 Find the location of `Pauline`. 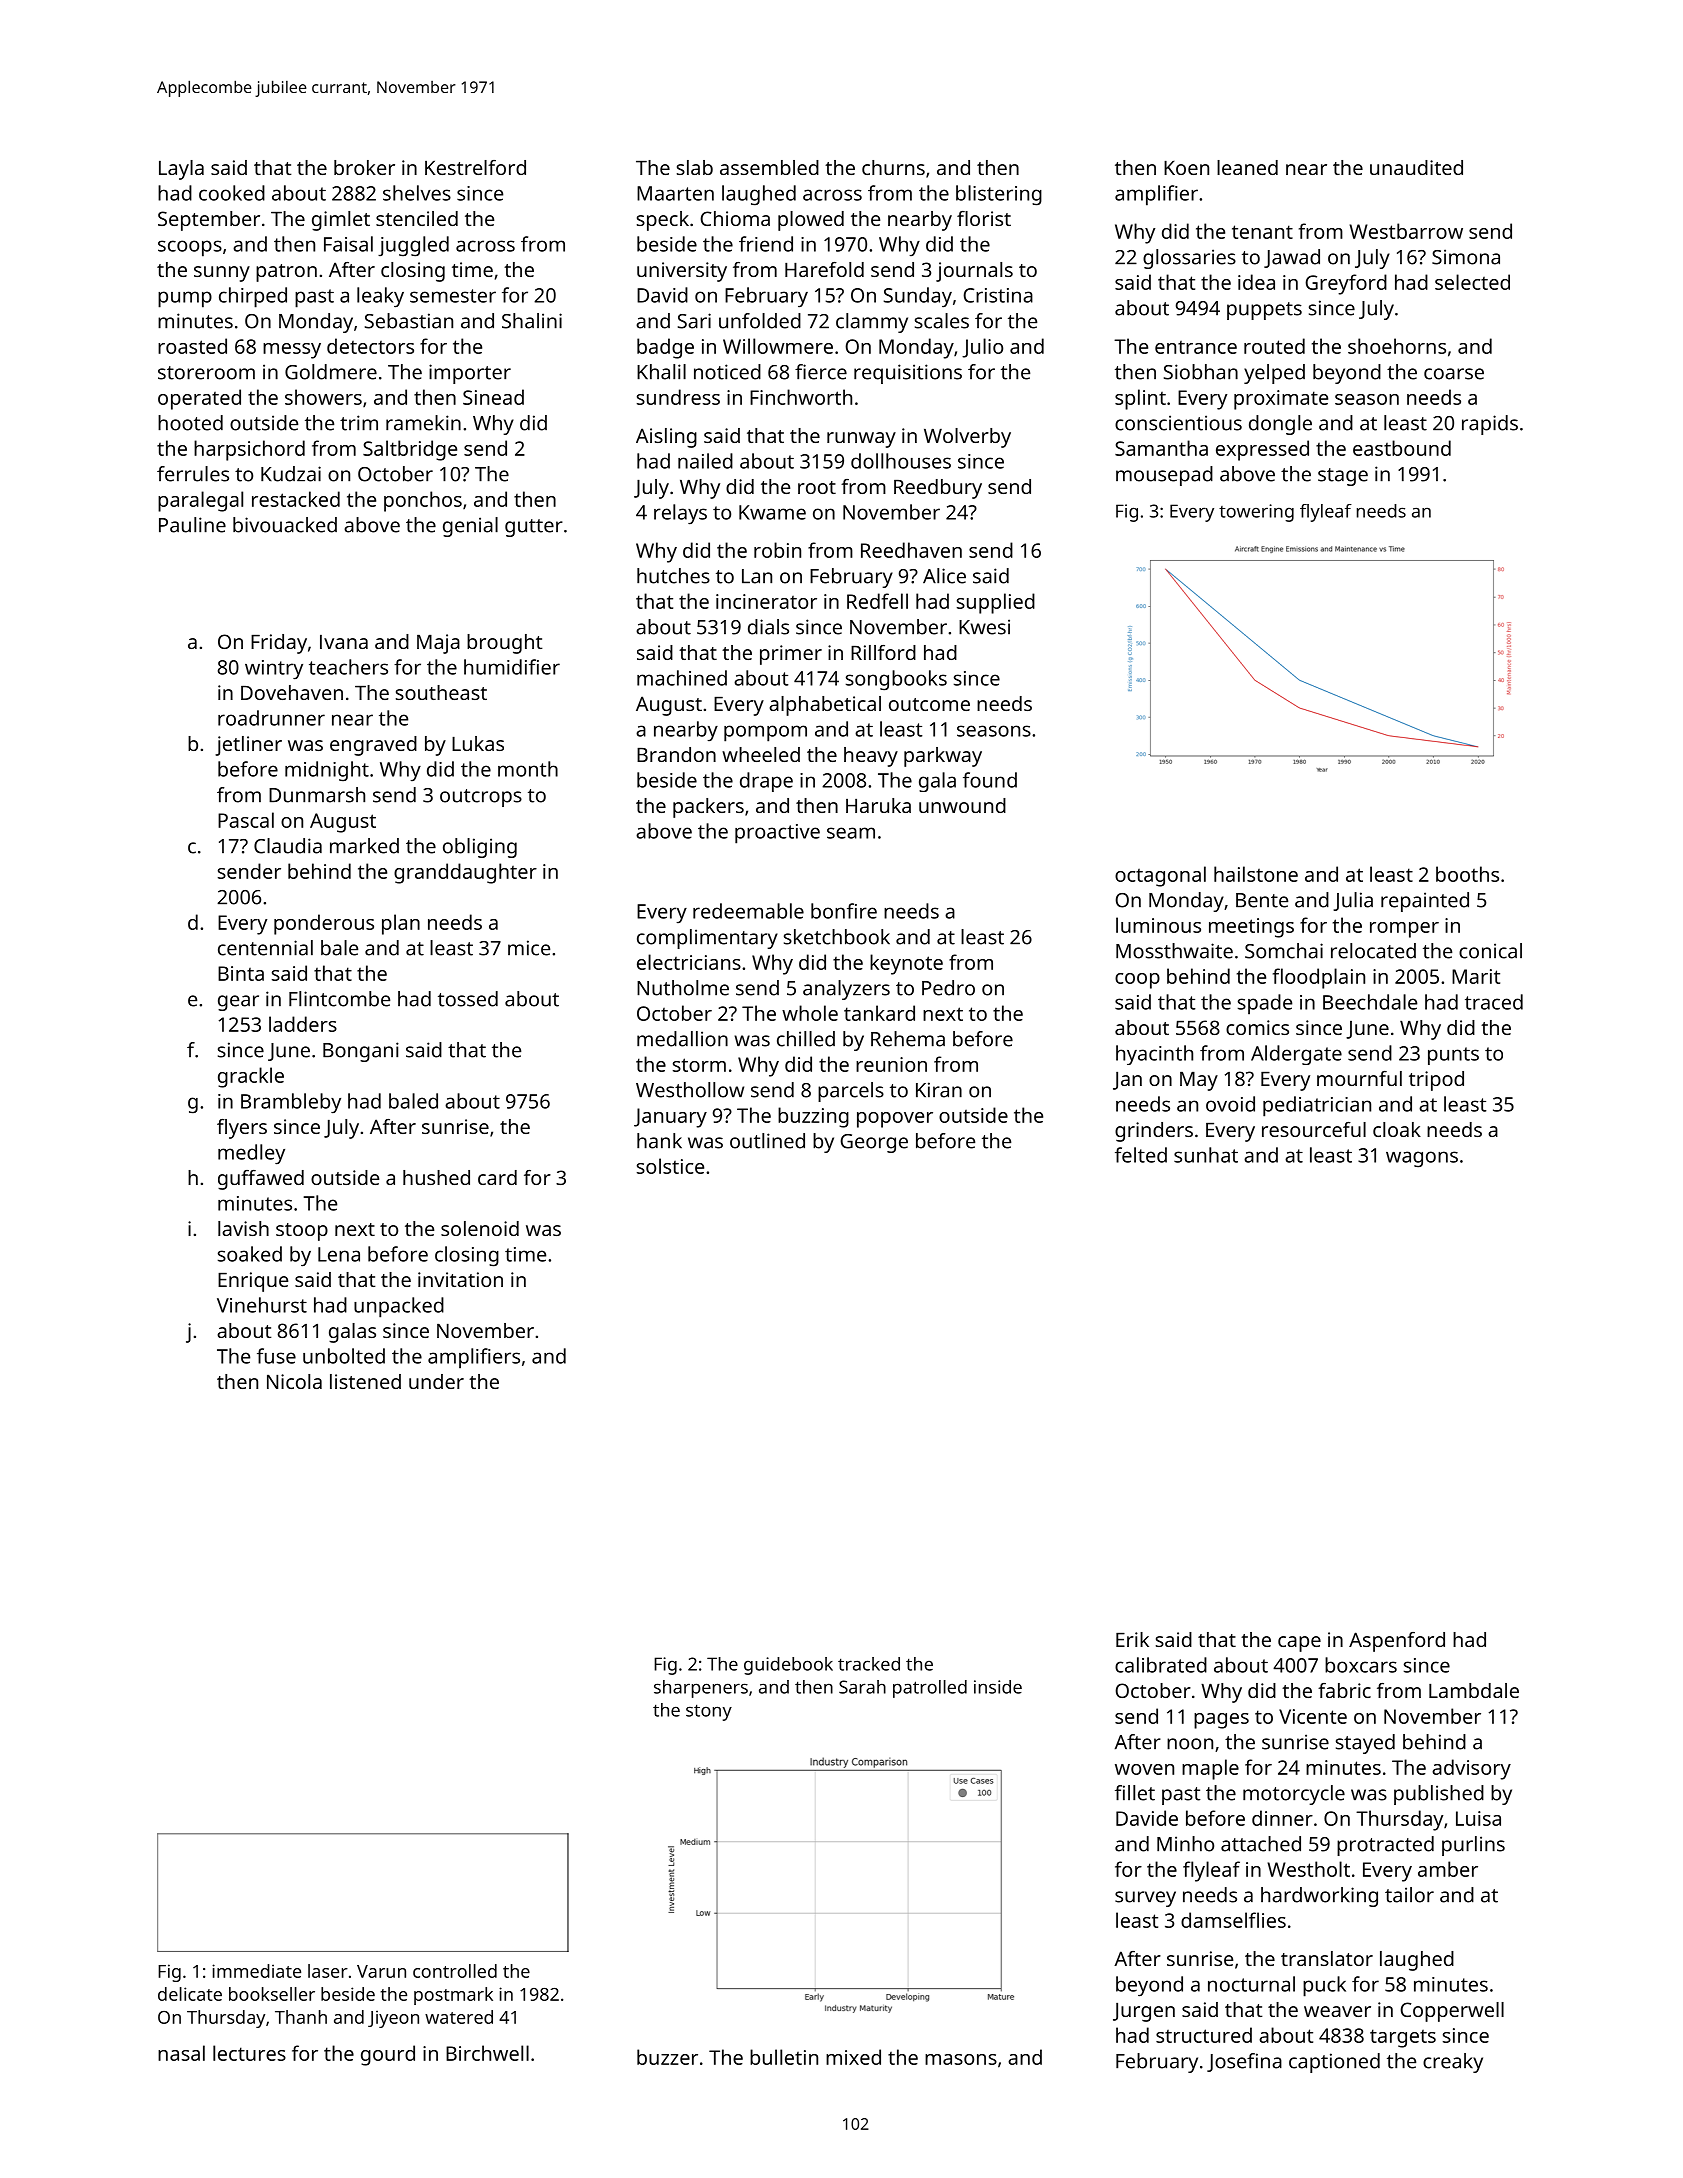

Pauline is located at coordinates (192, 525).
